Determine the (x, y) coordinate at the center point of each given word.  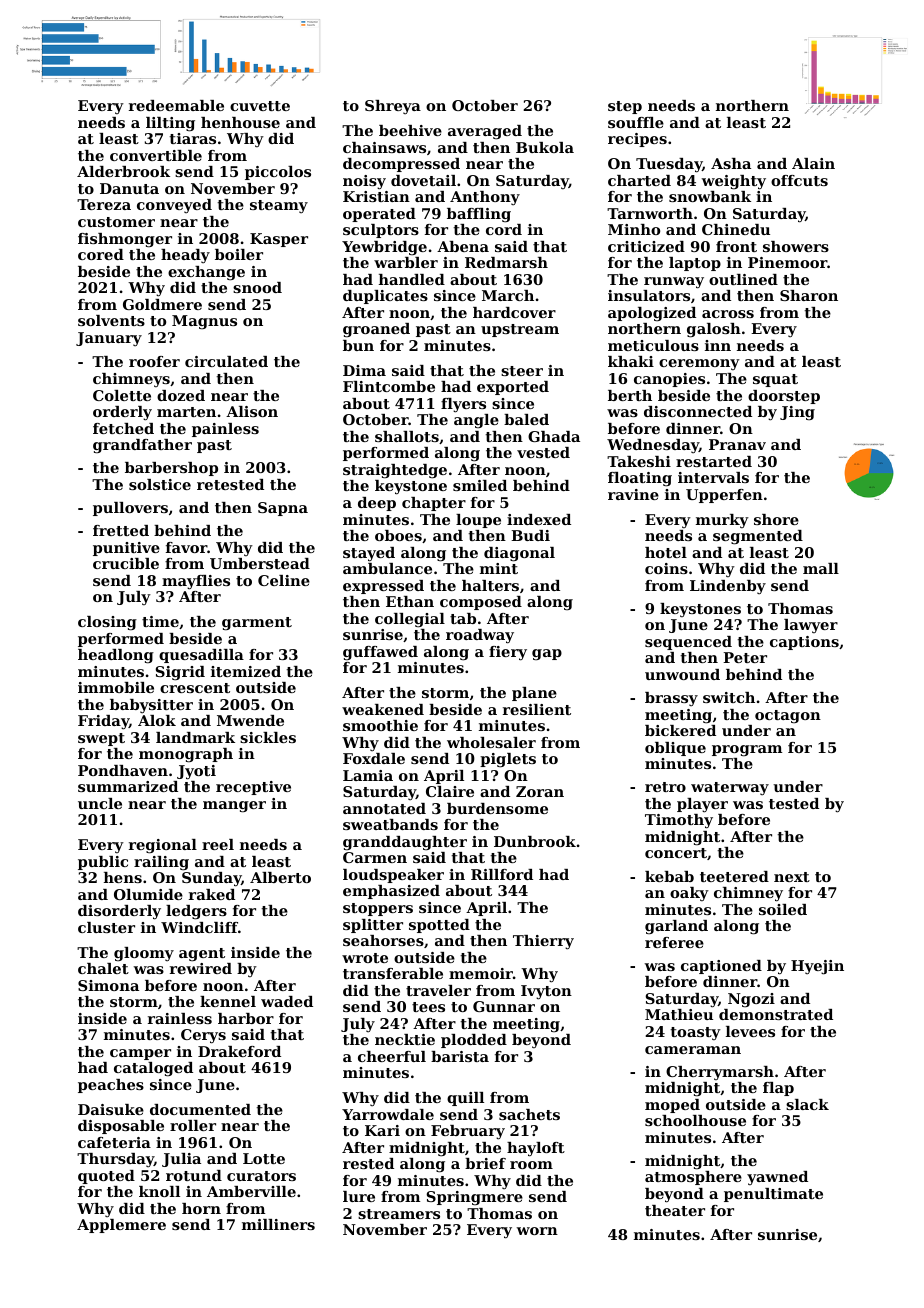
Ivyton (546, 992)
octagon (788, 716)
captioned (721, 967)
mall (821, 568)
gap (547, 654)
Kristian (376, 196)
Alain (813, 163)
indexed (539, 519)
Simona (108, 985)
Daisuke (111, 1109)
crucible (126, 563)
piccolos (278, 173)
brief (485, 1163)
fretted (121, 530)
